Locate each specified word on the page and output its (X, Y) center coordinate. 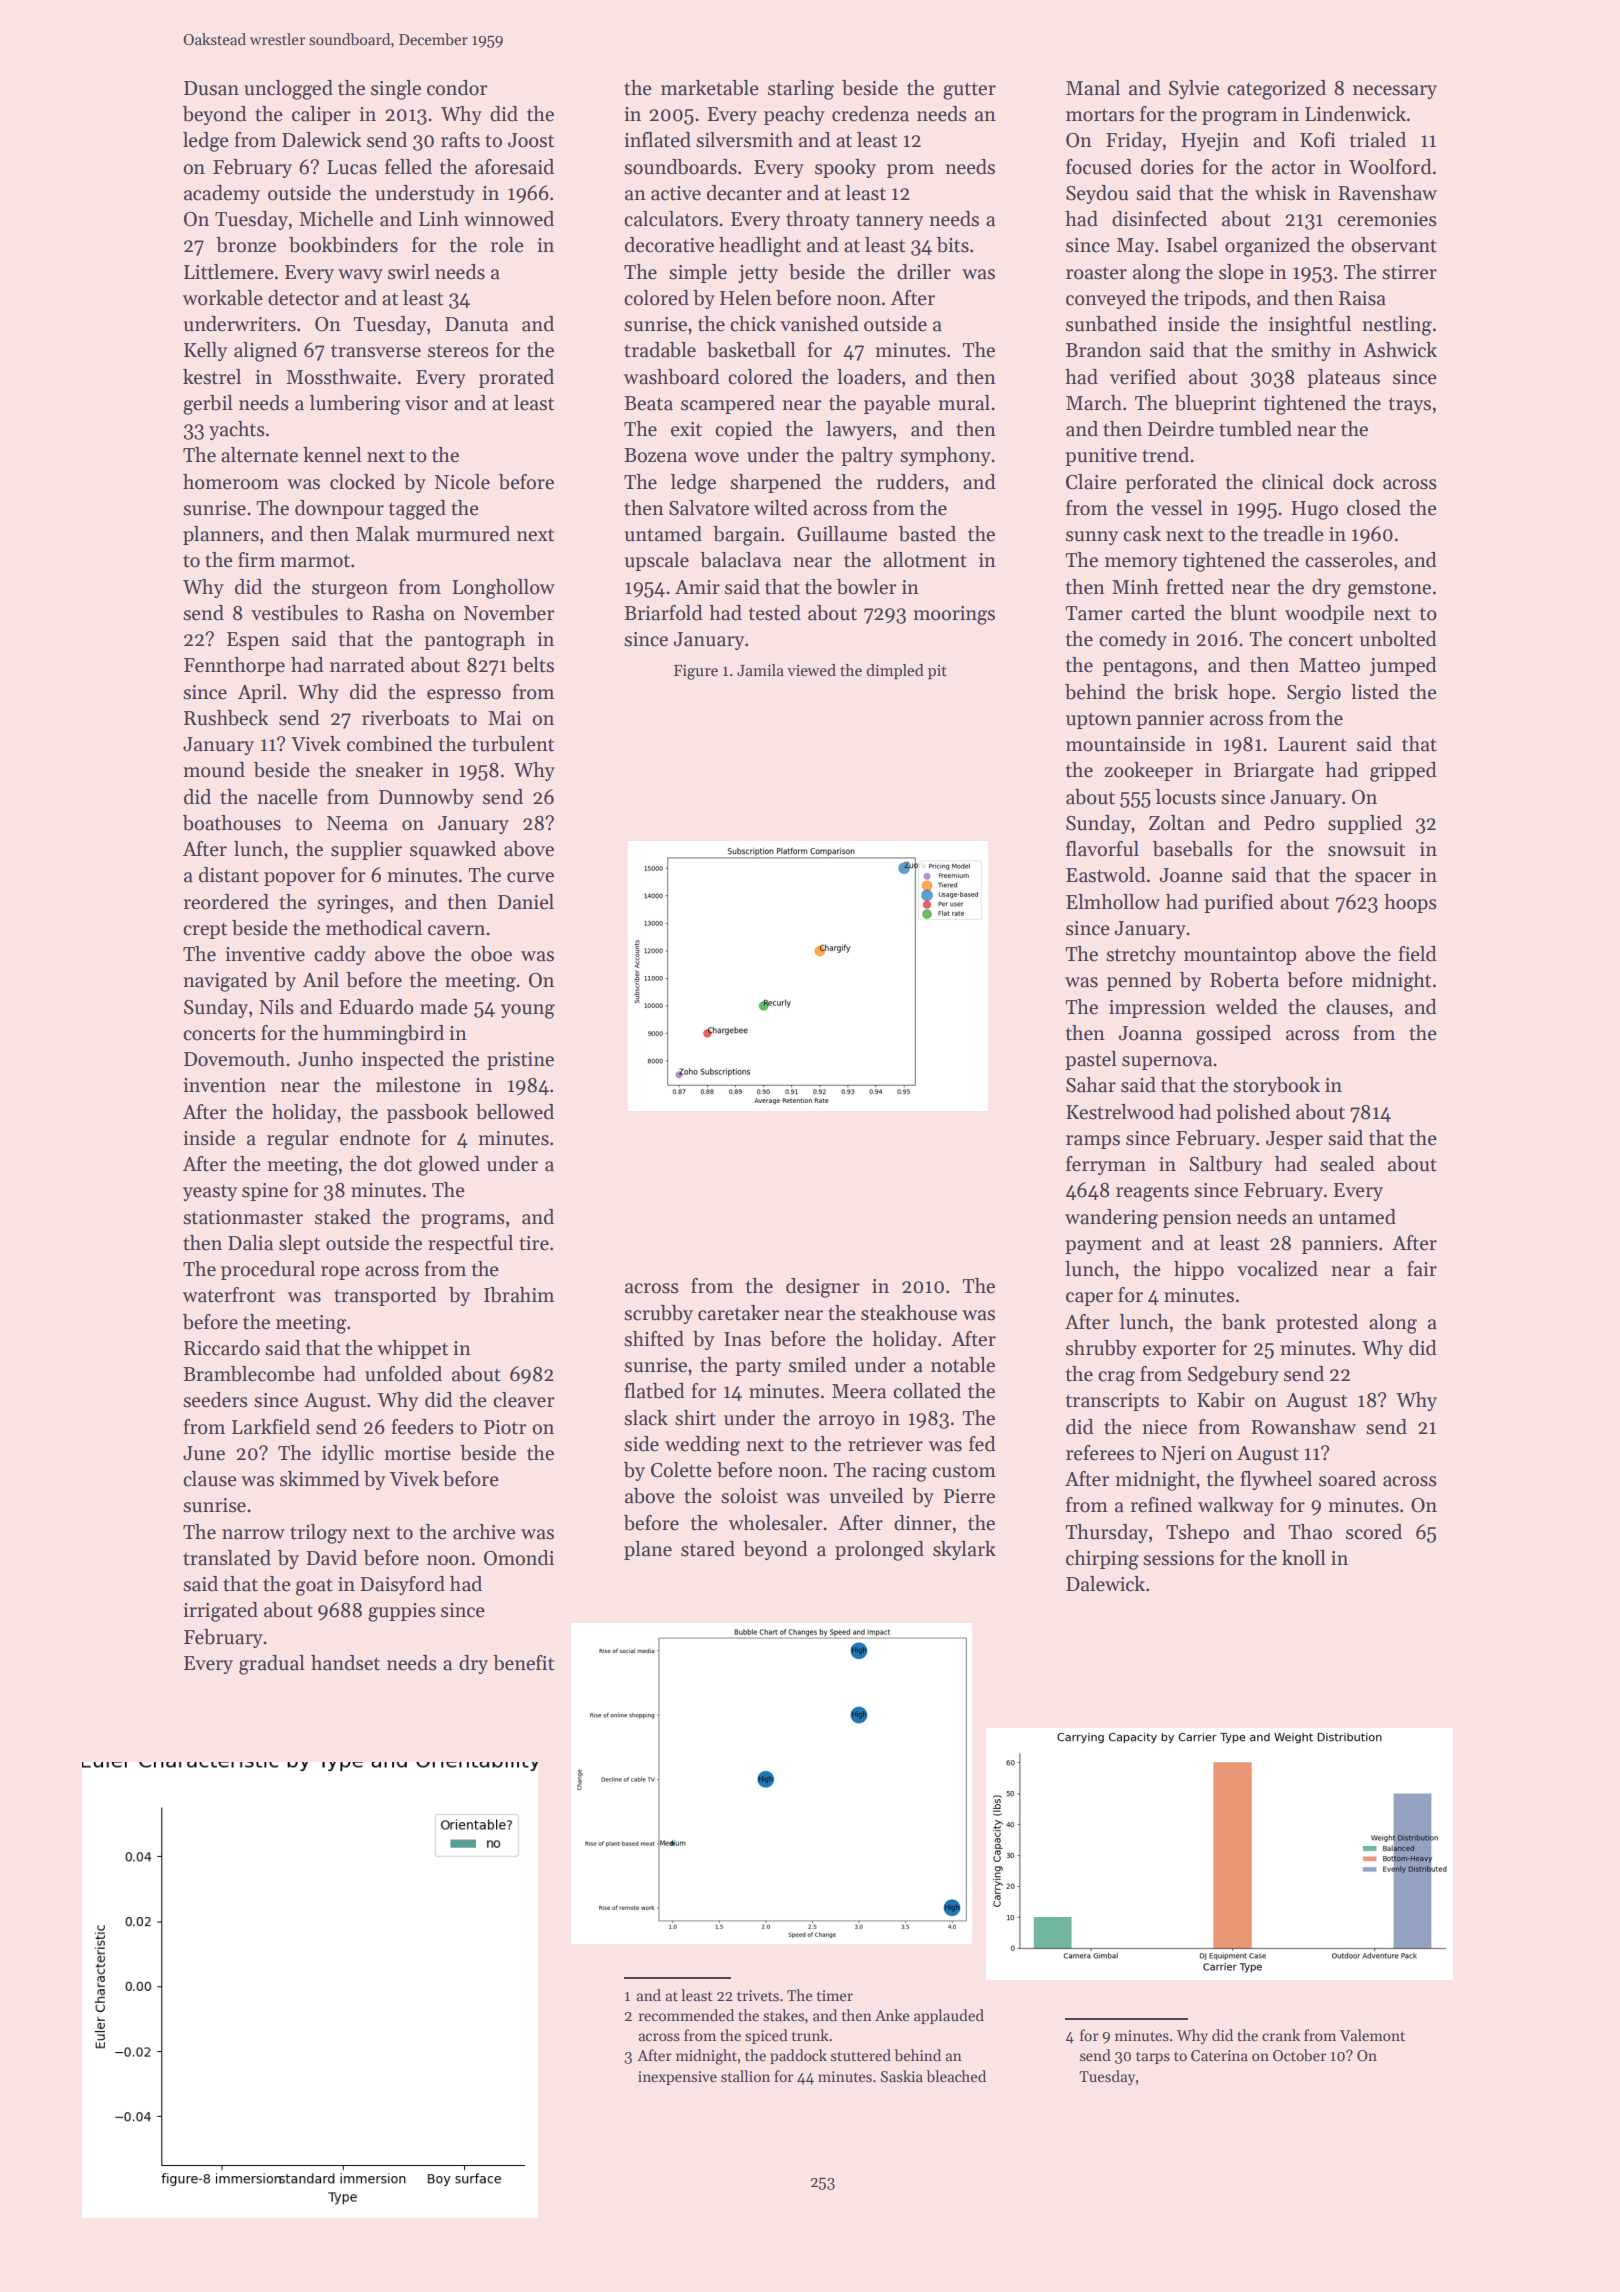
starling (801, 90)
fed (982, 1444)
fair (1422, 1269)
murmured (463, 534)
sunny (1092, 538)
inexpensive (677, 2078)
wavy (360, 276)
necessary (1395, 92)
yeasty (210, 1192)
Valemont (1372, 2035)
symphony (945, 456)
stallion (745, 2076)
